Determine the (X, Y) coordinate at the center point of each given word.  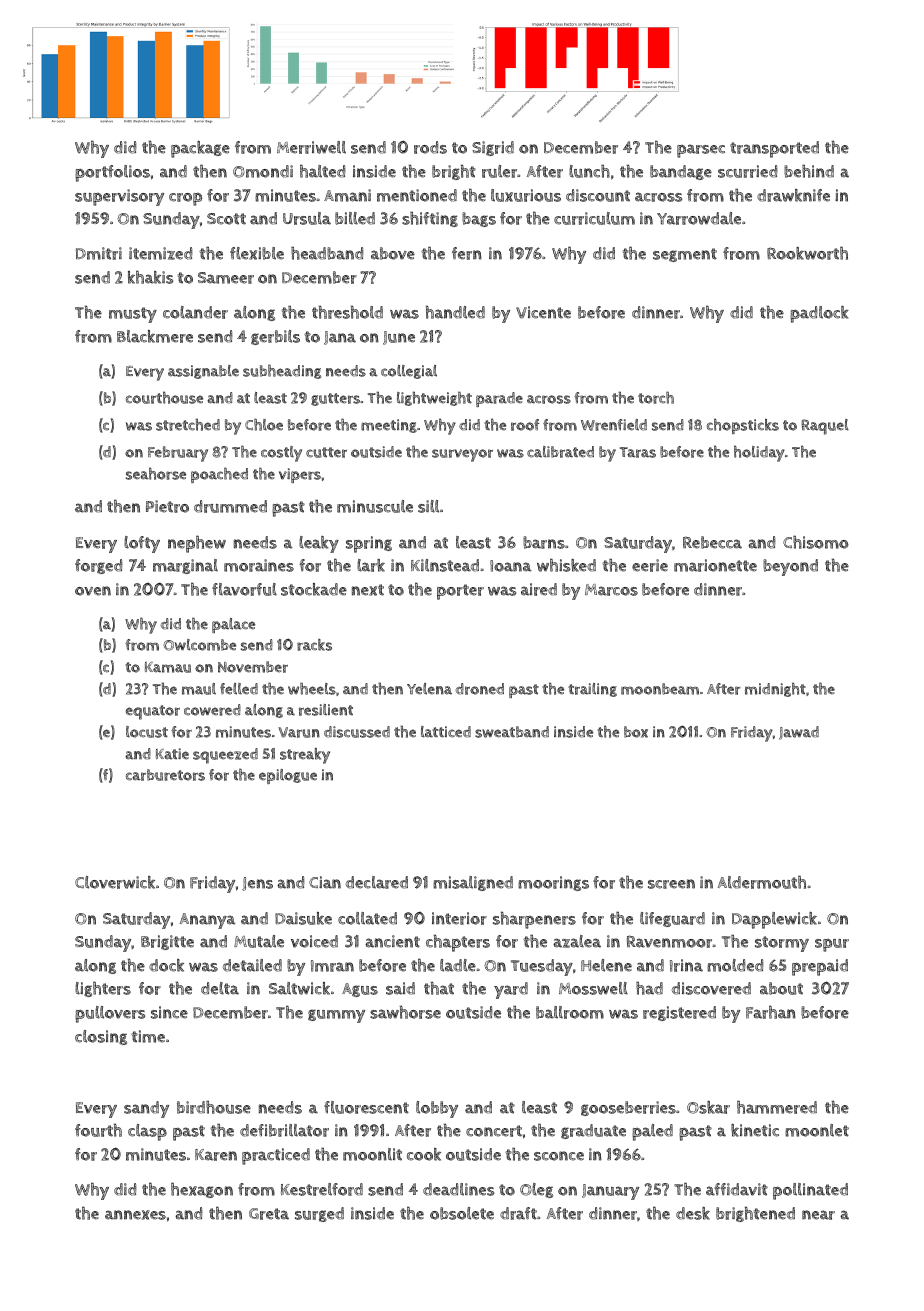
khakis (150, 277)
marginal (185, 566)
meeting (389, 426)
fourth (98, 1130)
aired (539, 589)
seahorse (156, 473)
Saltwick (299, 988)
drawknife (793, 195)
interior (459, 918)
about (781, 988)
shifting (430, 219)
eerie (650, 565)
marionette (715, 565)
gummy (336, 1016)
